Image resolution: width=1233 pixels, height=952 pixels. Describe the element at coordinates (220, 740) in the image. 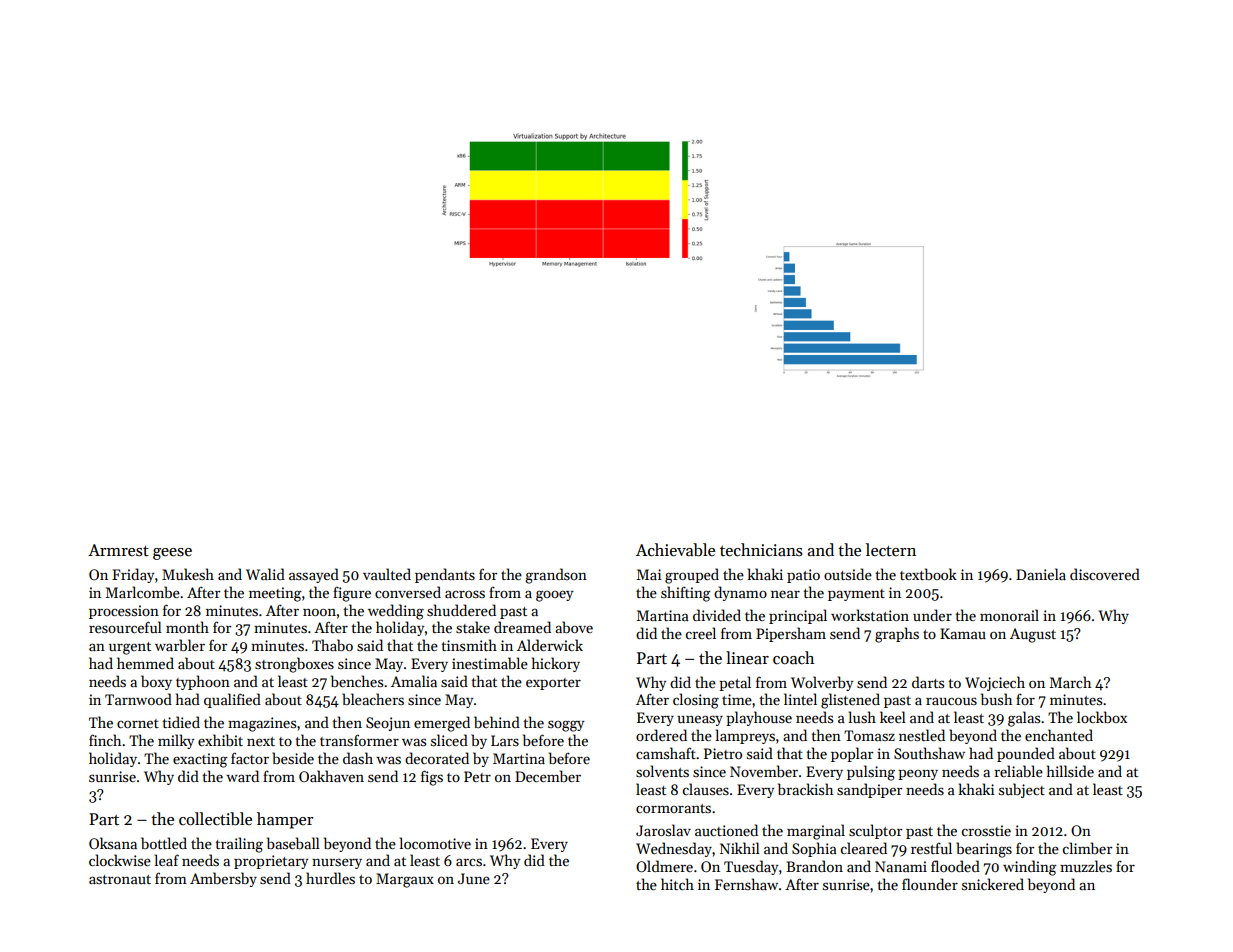

I see `exhibit` at that location.
